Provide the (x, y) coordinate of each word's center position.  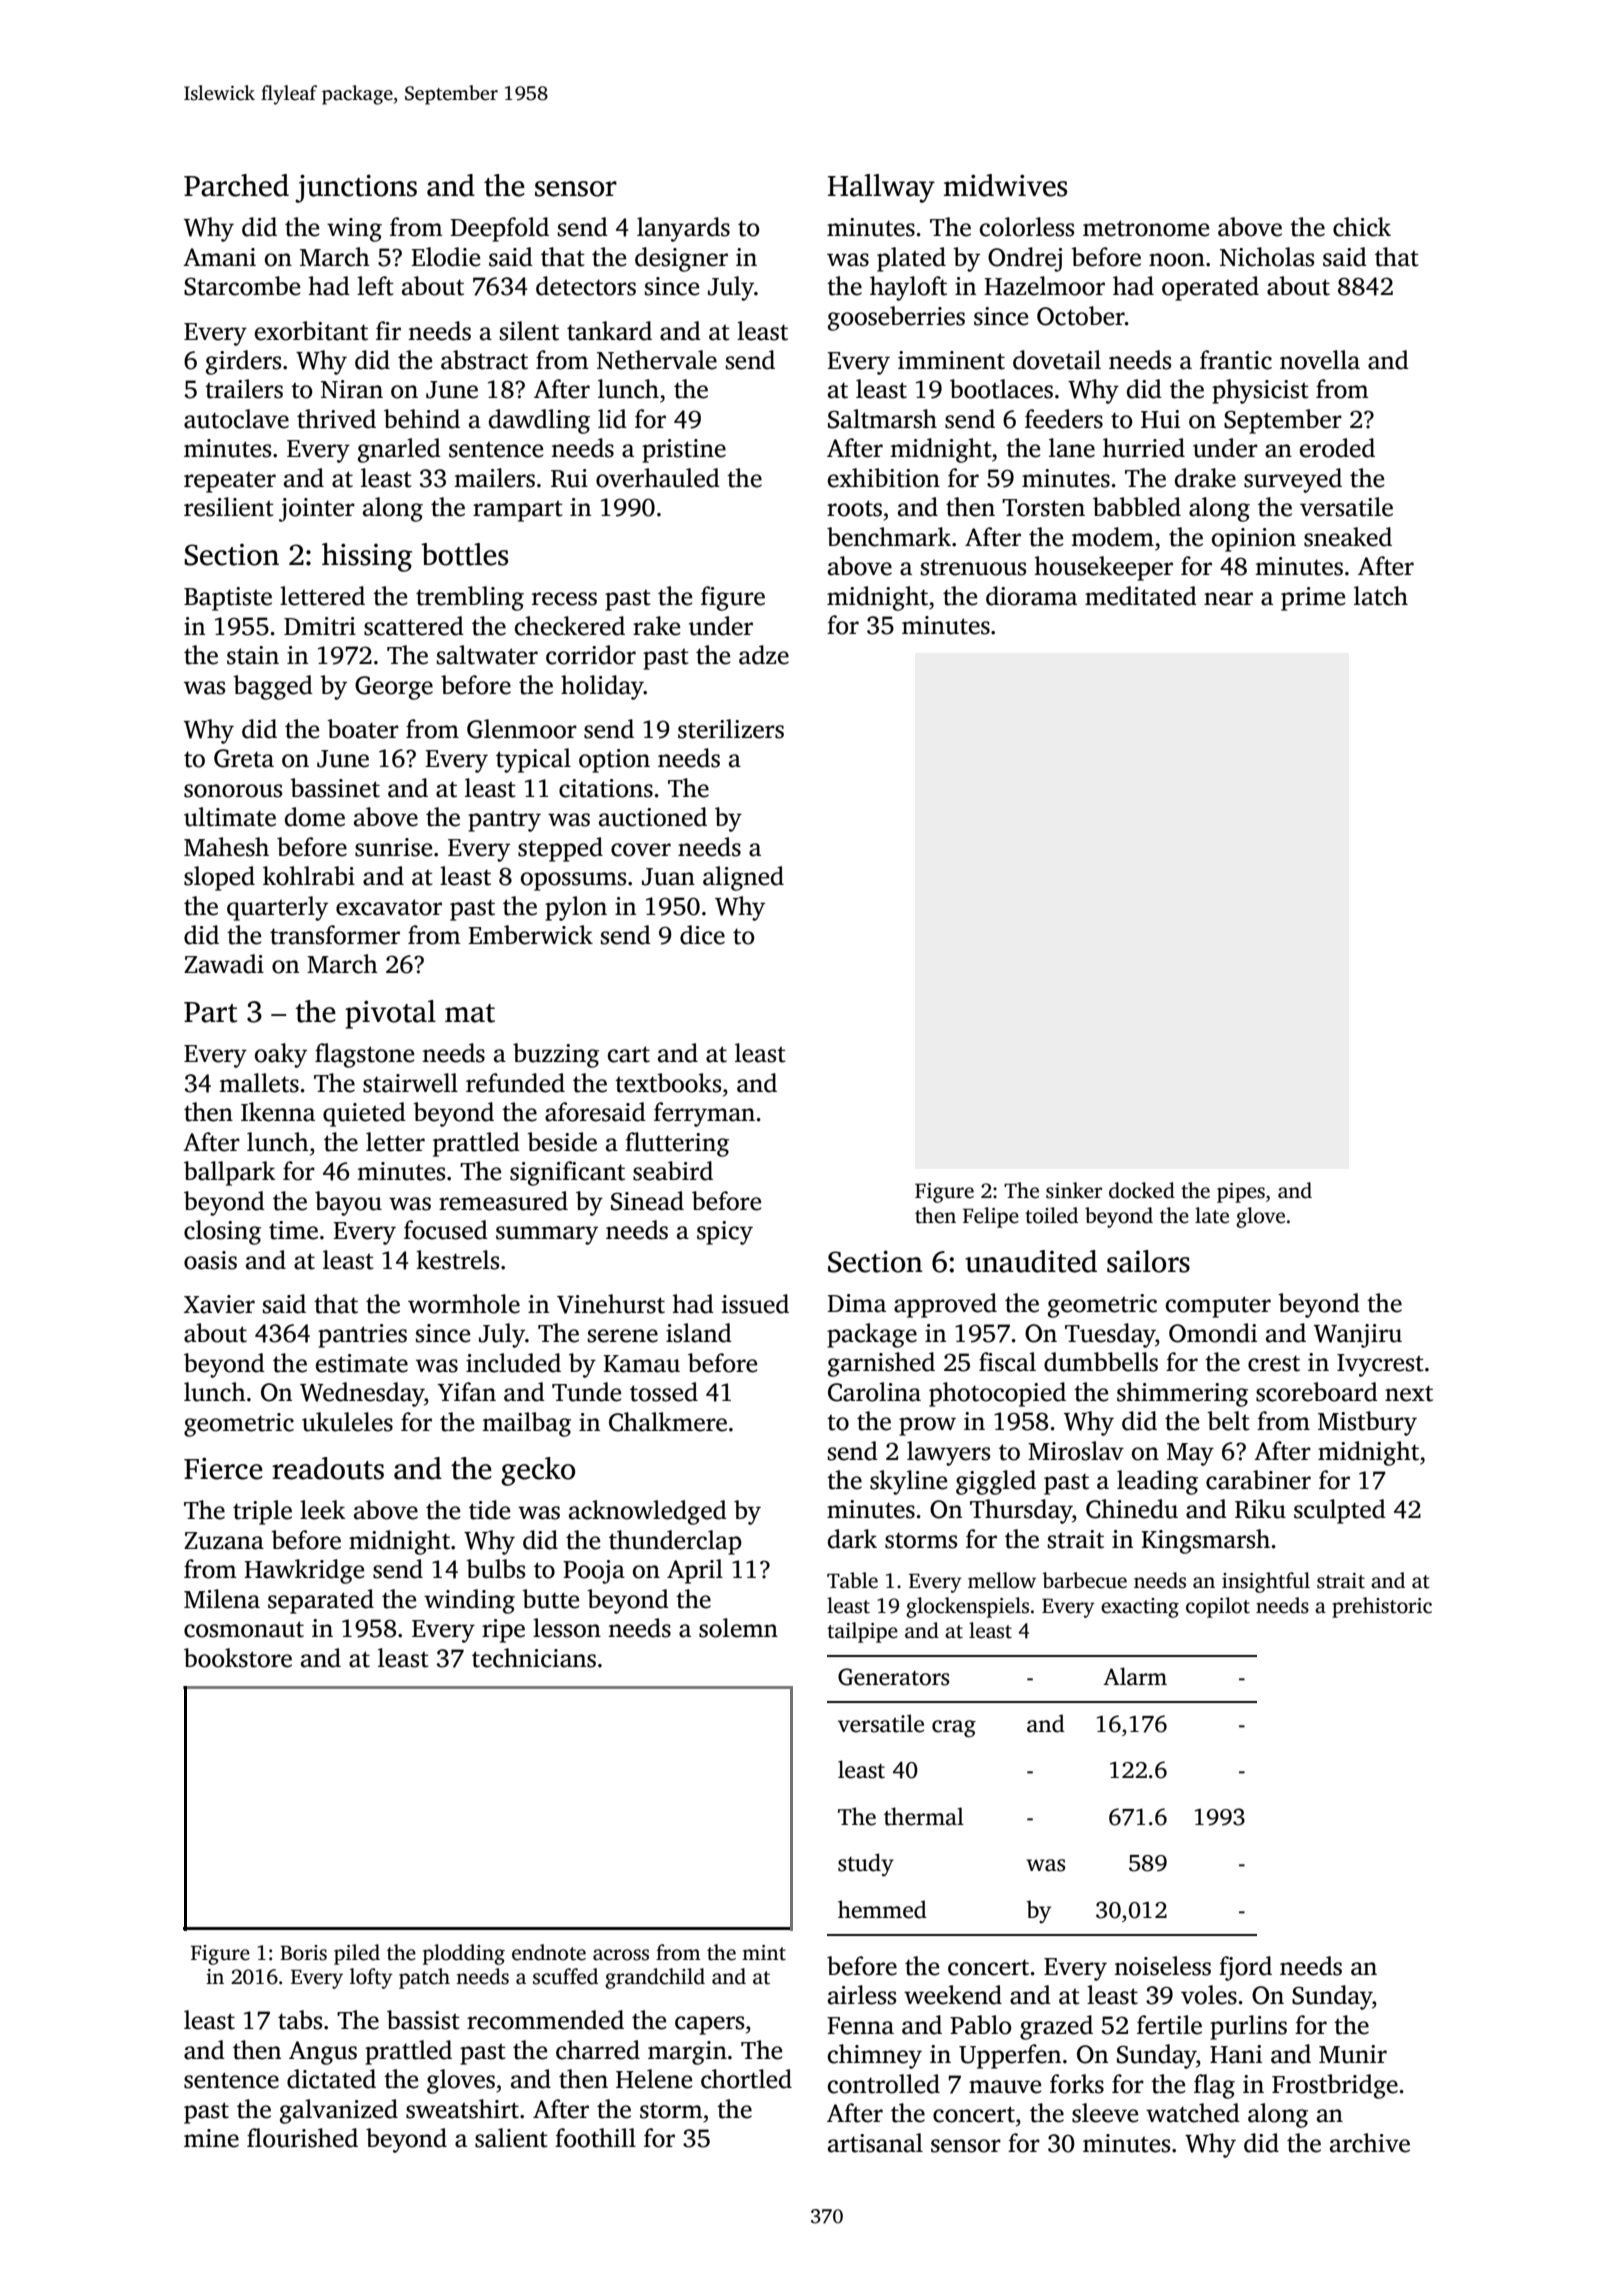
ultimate (230, 817)
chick (1362, 227)
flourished (302, 2138)
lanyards (683, 229)
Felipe (991, 1217)
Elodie (445, 257)
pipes (1241, 1193)
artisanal (875, 2143)
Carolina (874, 1392)
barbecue (1084, 1580)
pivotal (390, 1014)
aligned (743, 878)
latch (1381, 596)
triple (262, 1512)
